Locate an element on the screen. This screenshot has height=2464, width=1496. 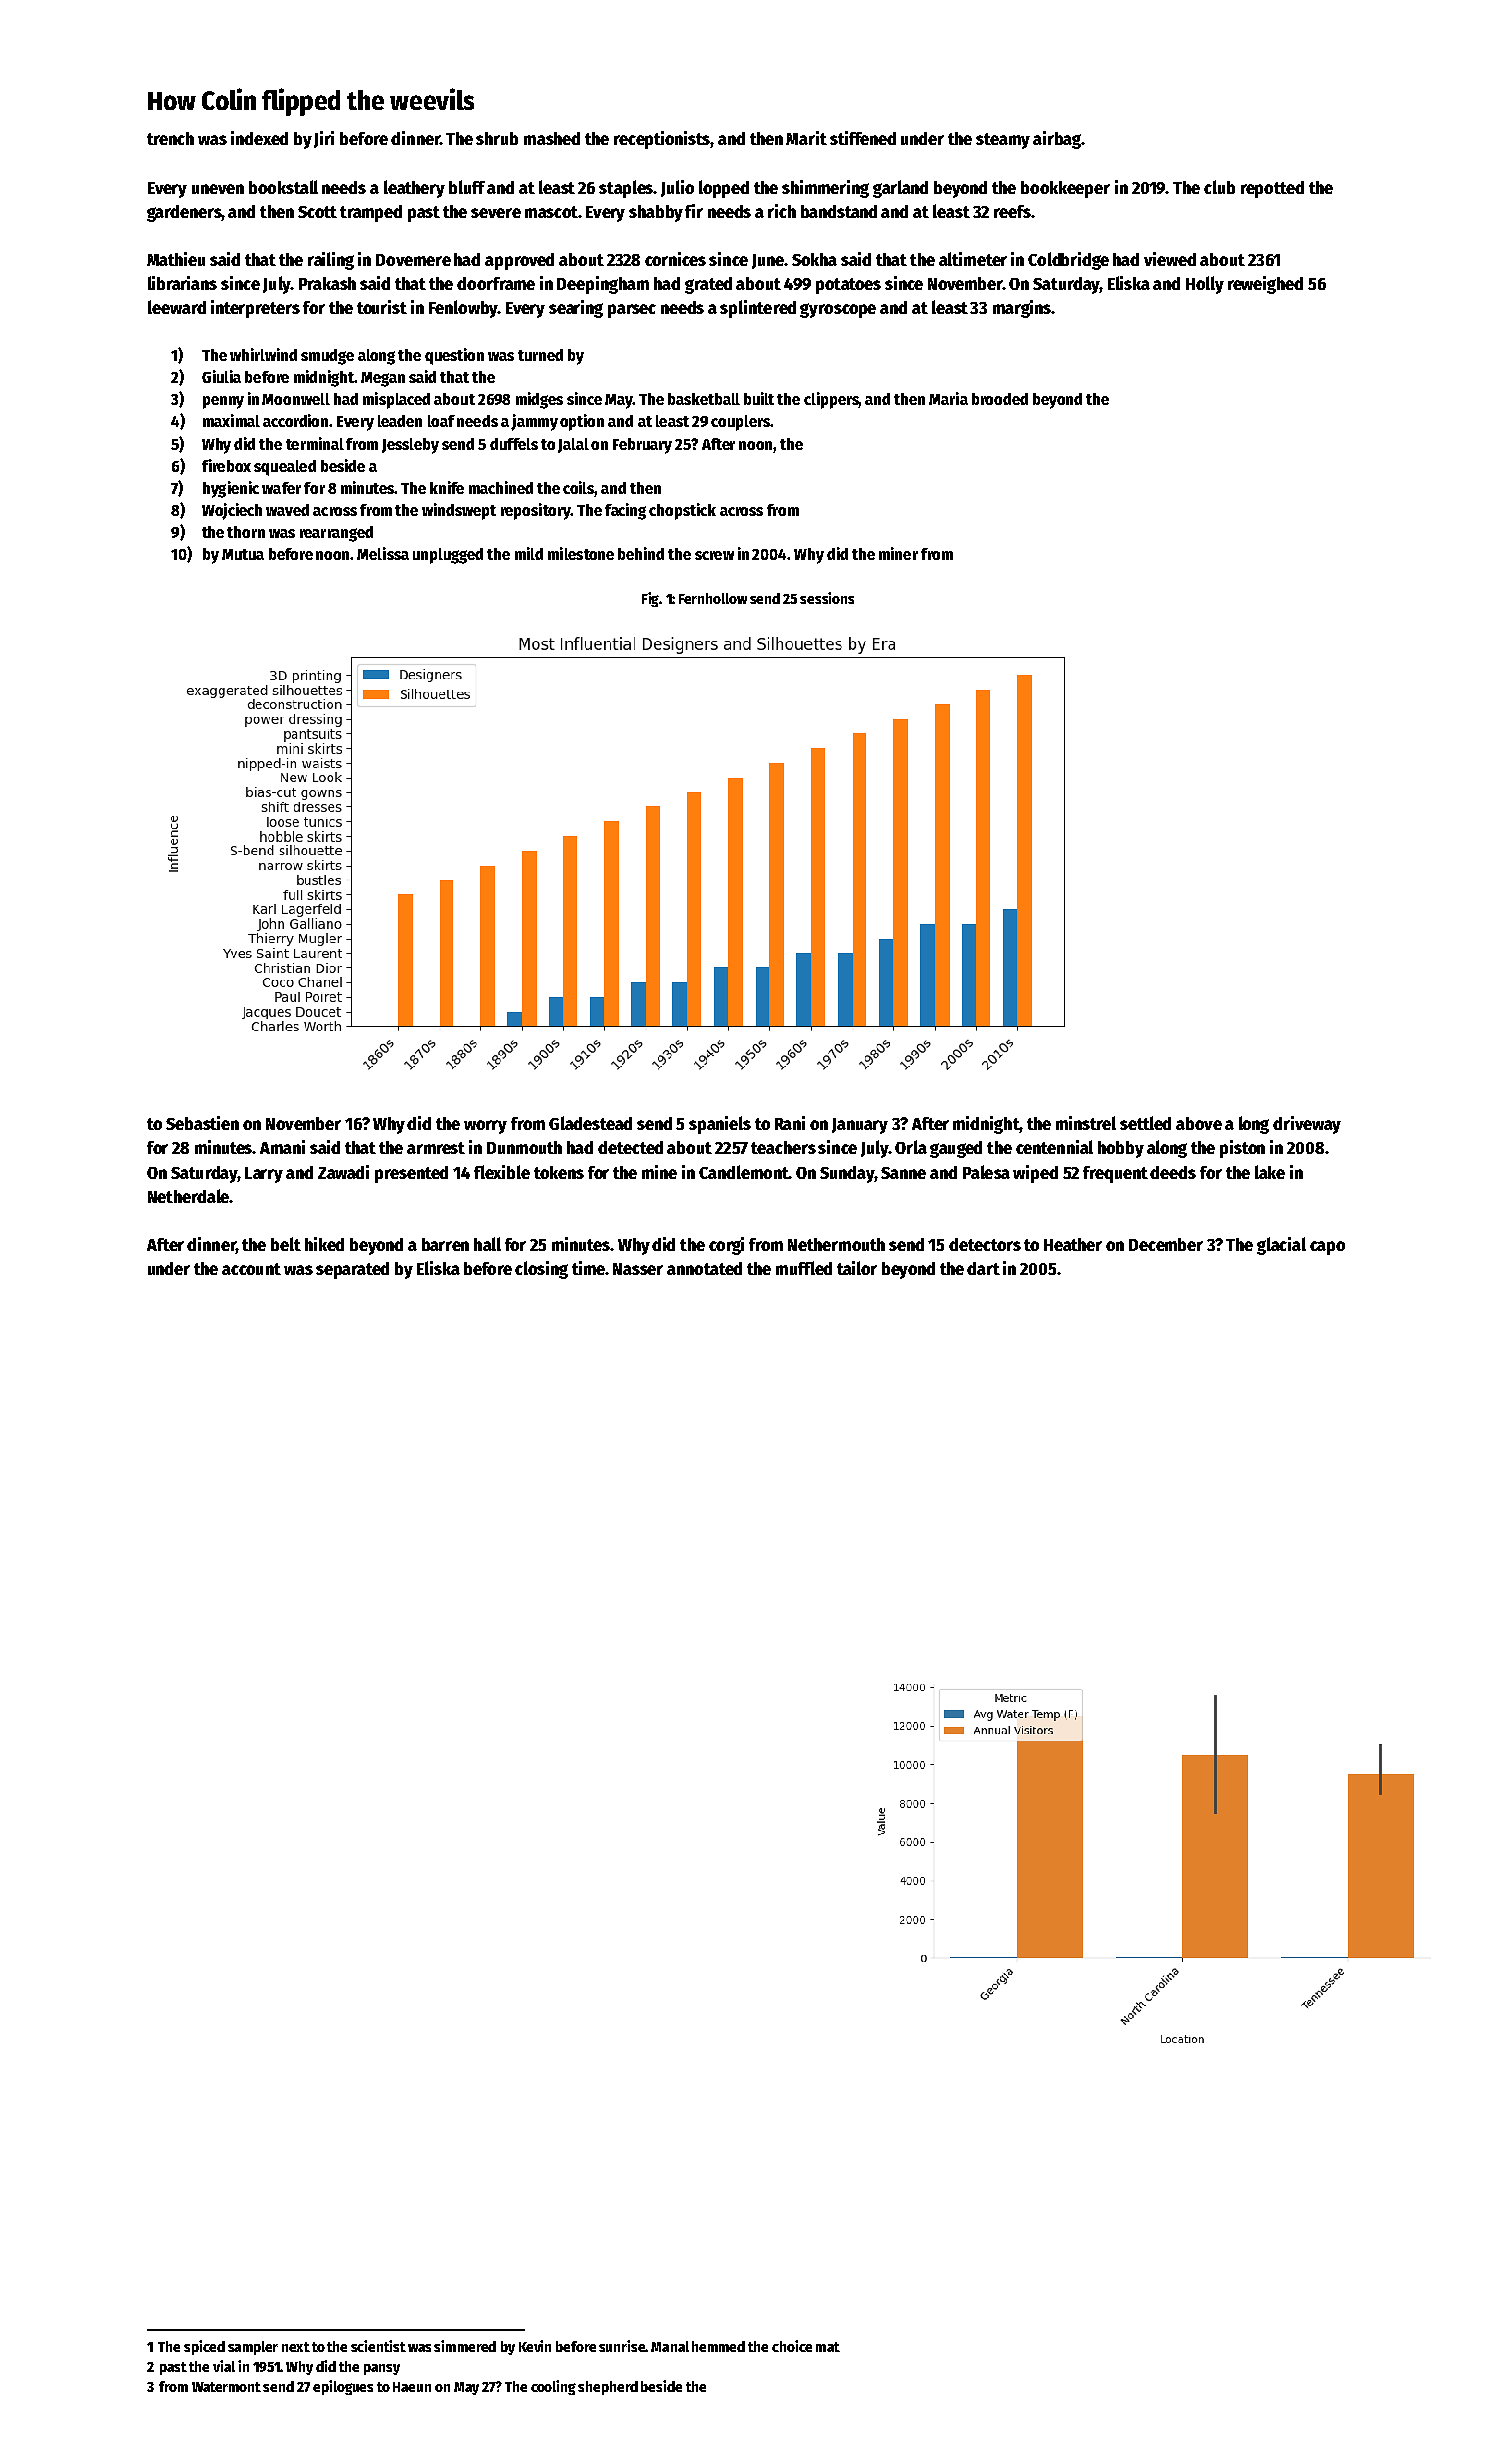
minstrel is located at coordinates (1086, 1123).
